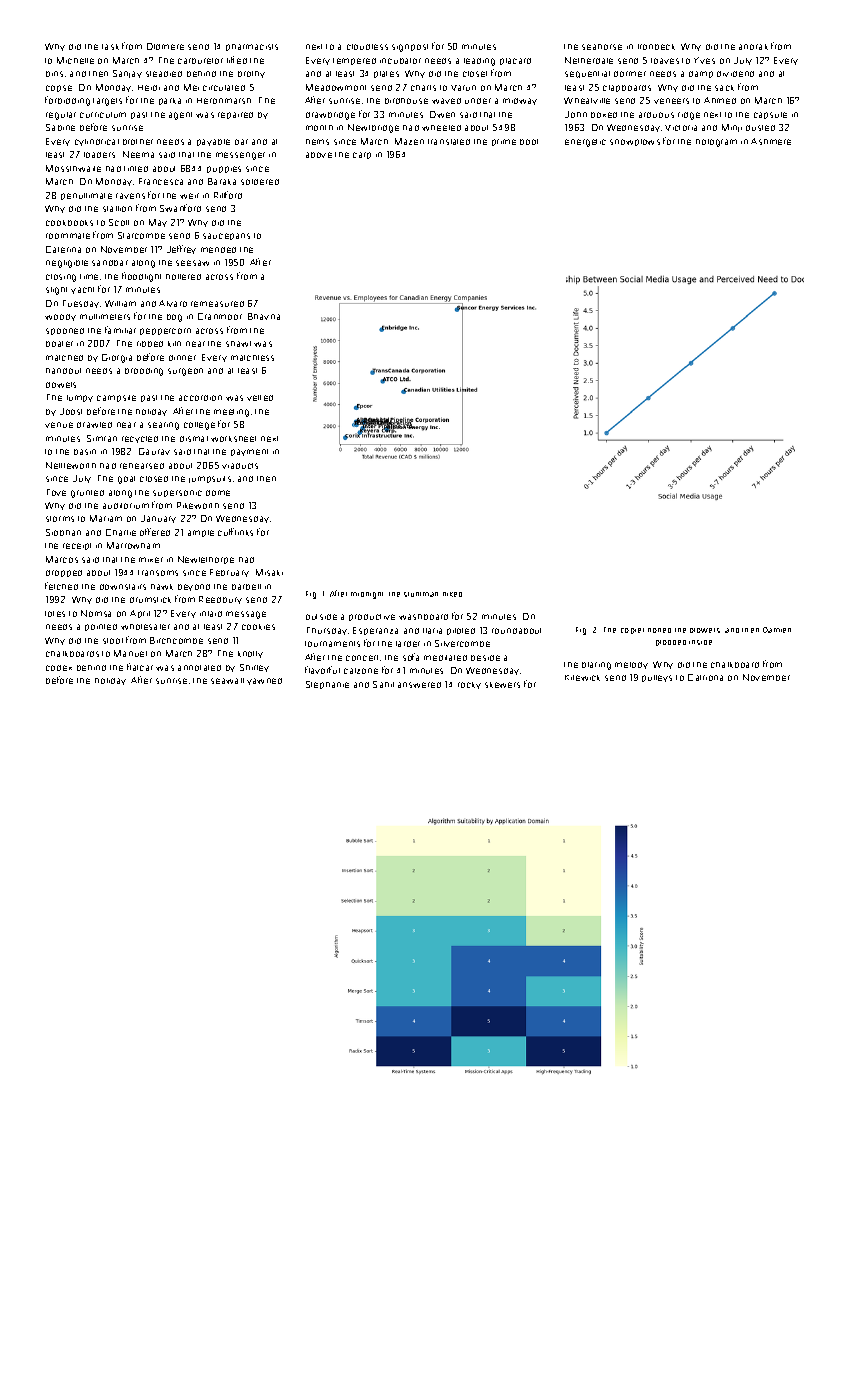 Image resolution: width=849 pixels, height=1400 pixels. Describe the element at coordinates (59, 668) in the document. I see `codex` at that location.
